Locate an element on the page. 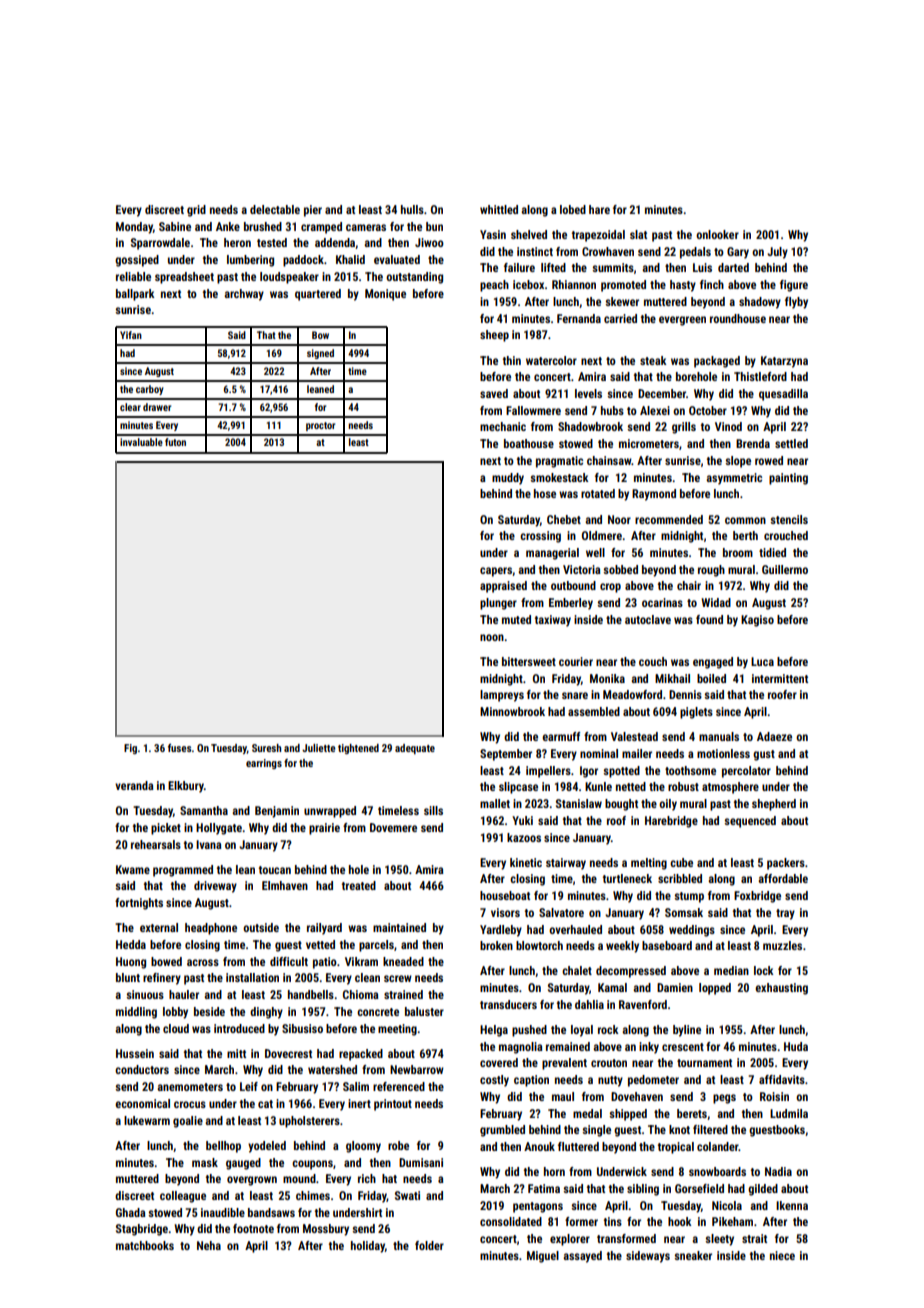 The height and width of the image is (1308, 924). Raymond is located at coordinates (654, 495).
